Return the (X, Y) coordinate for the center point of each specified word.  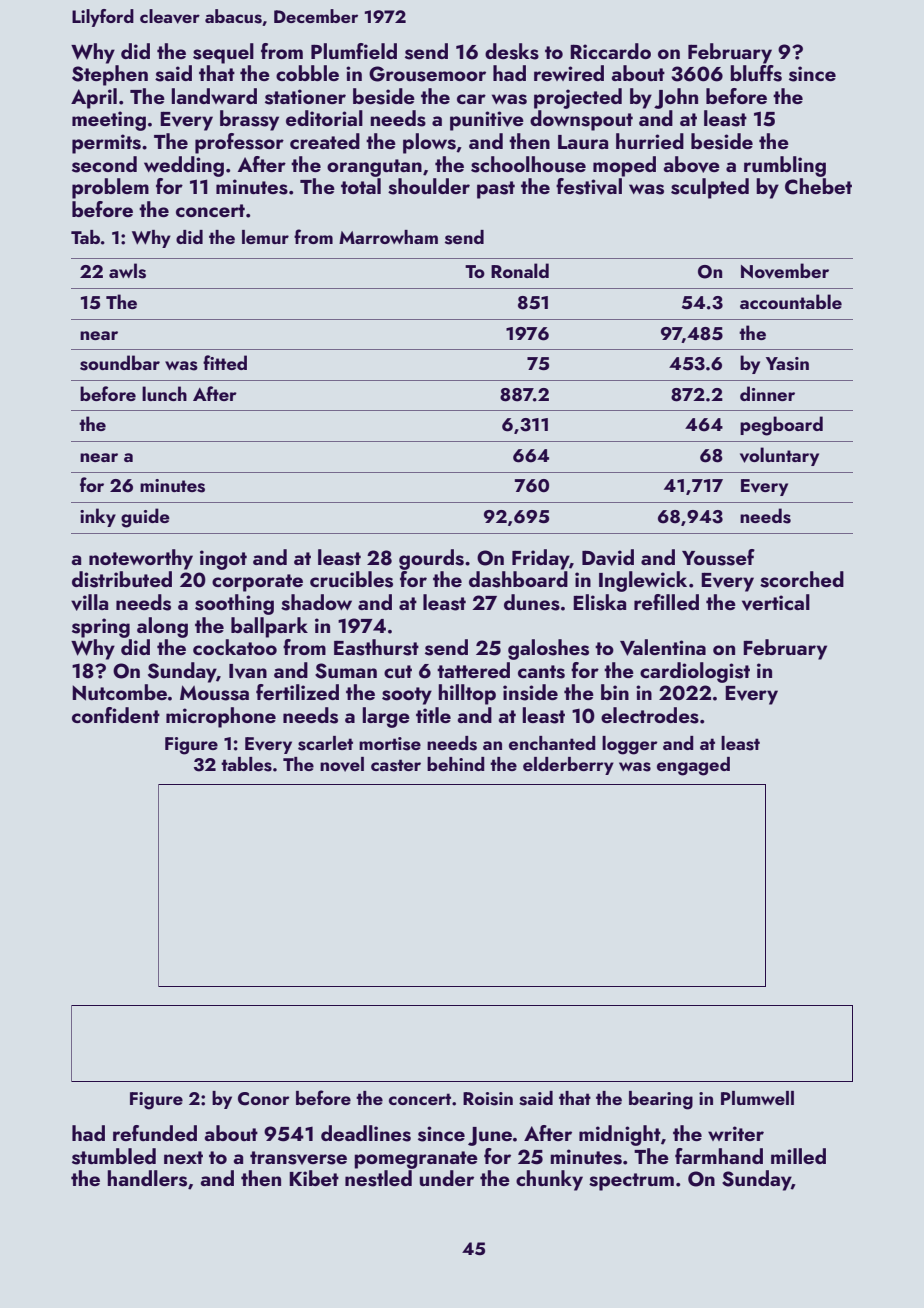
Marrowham (388, 237)
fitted (225, 362)
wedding (184, 166)
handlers (147, 1178)
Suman (346, 671)
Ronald (520, 270)
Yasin (787, 364)
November (785, 271)
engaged (693, 766)
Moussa (214, 693)
